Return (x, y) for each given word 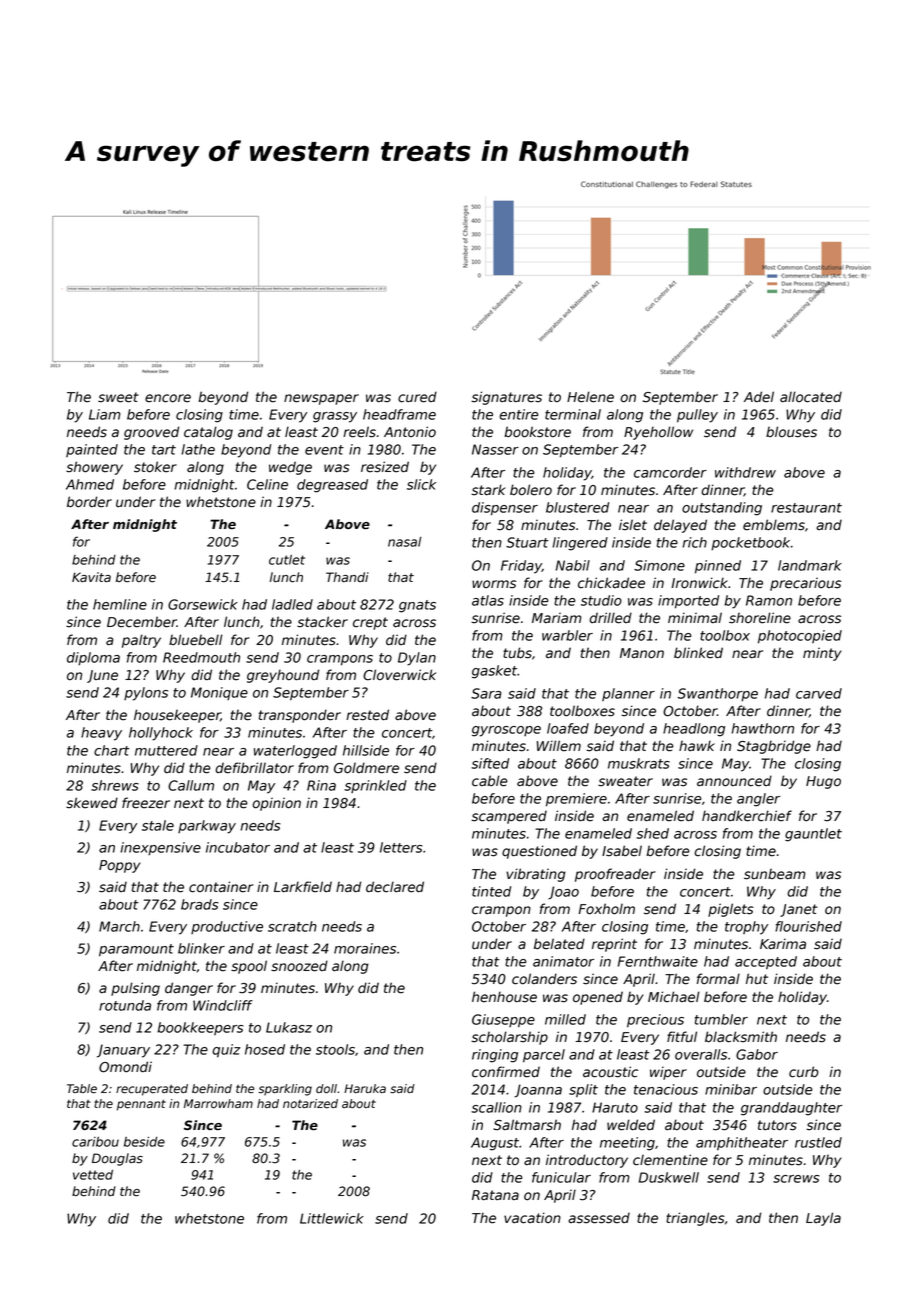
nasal (404, 542)
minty (822, 654)
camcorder (670, 472)
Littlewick (332, 1218)
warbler (567, 635)
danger (189, 989)
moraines (365, 948)
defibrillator (254, 768)
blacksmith (741, 1037)
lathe (198, 449)
